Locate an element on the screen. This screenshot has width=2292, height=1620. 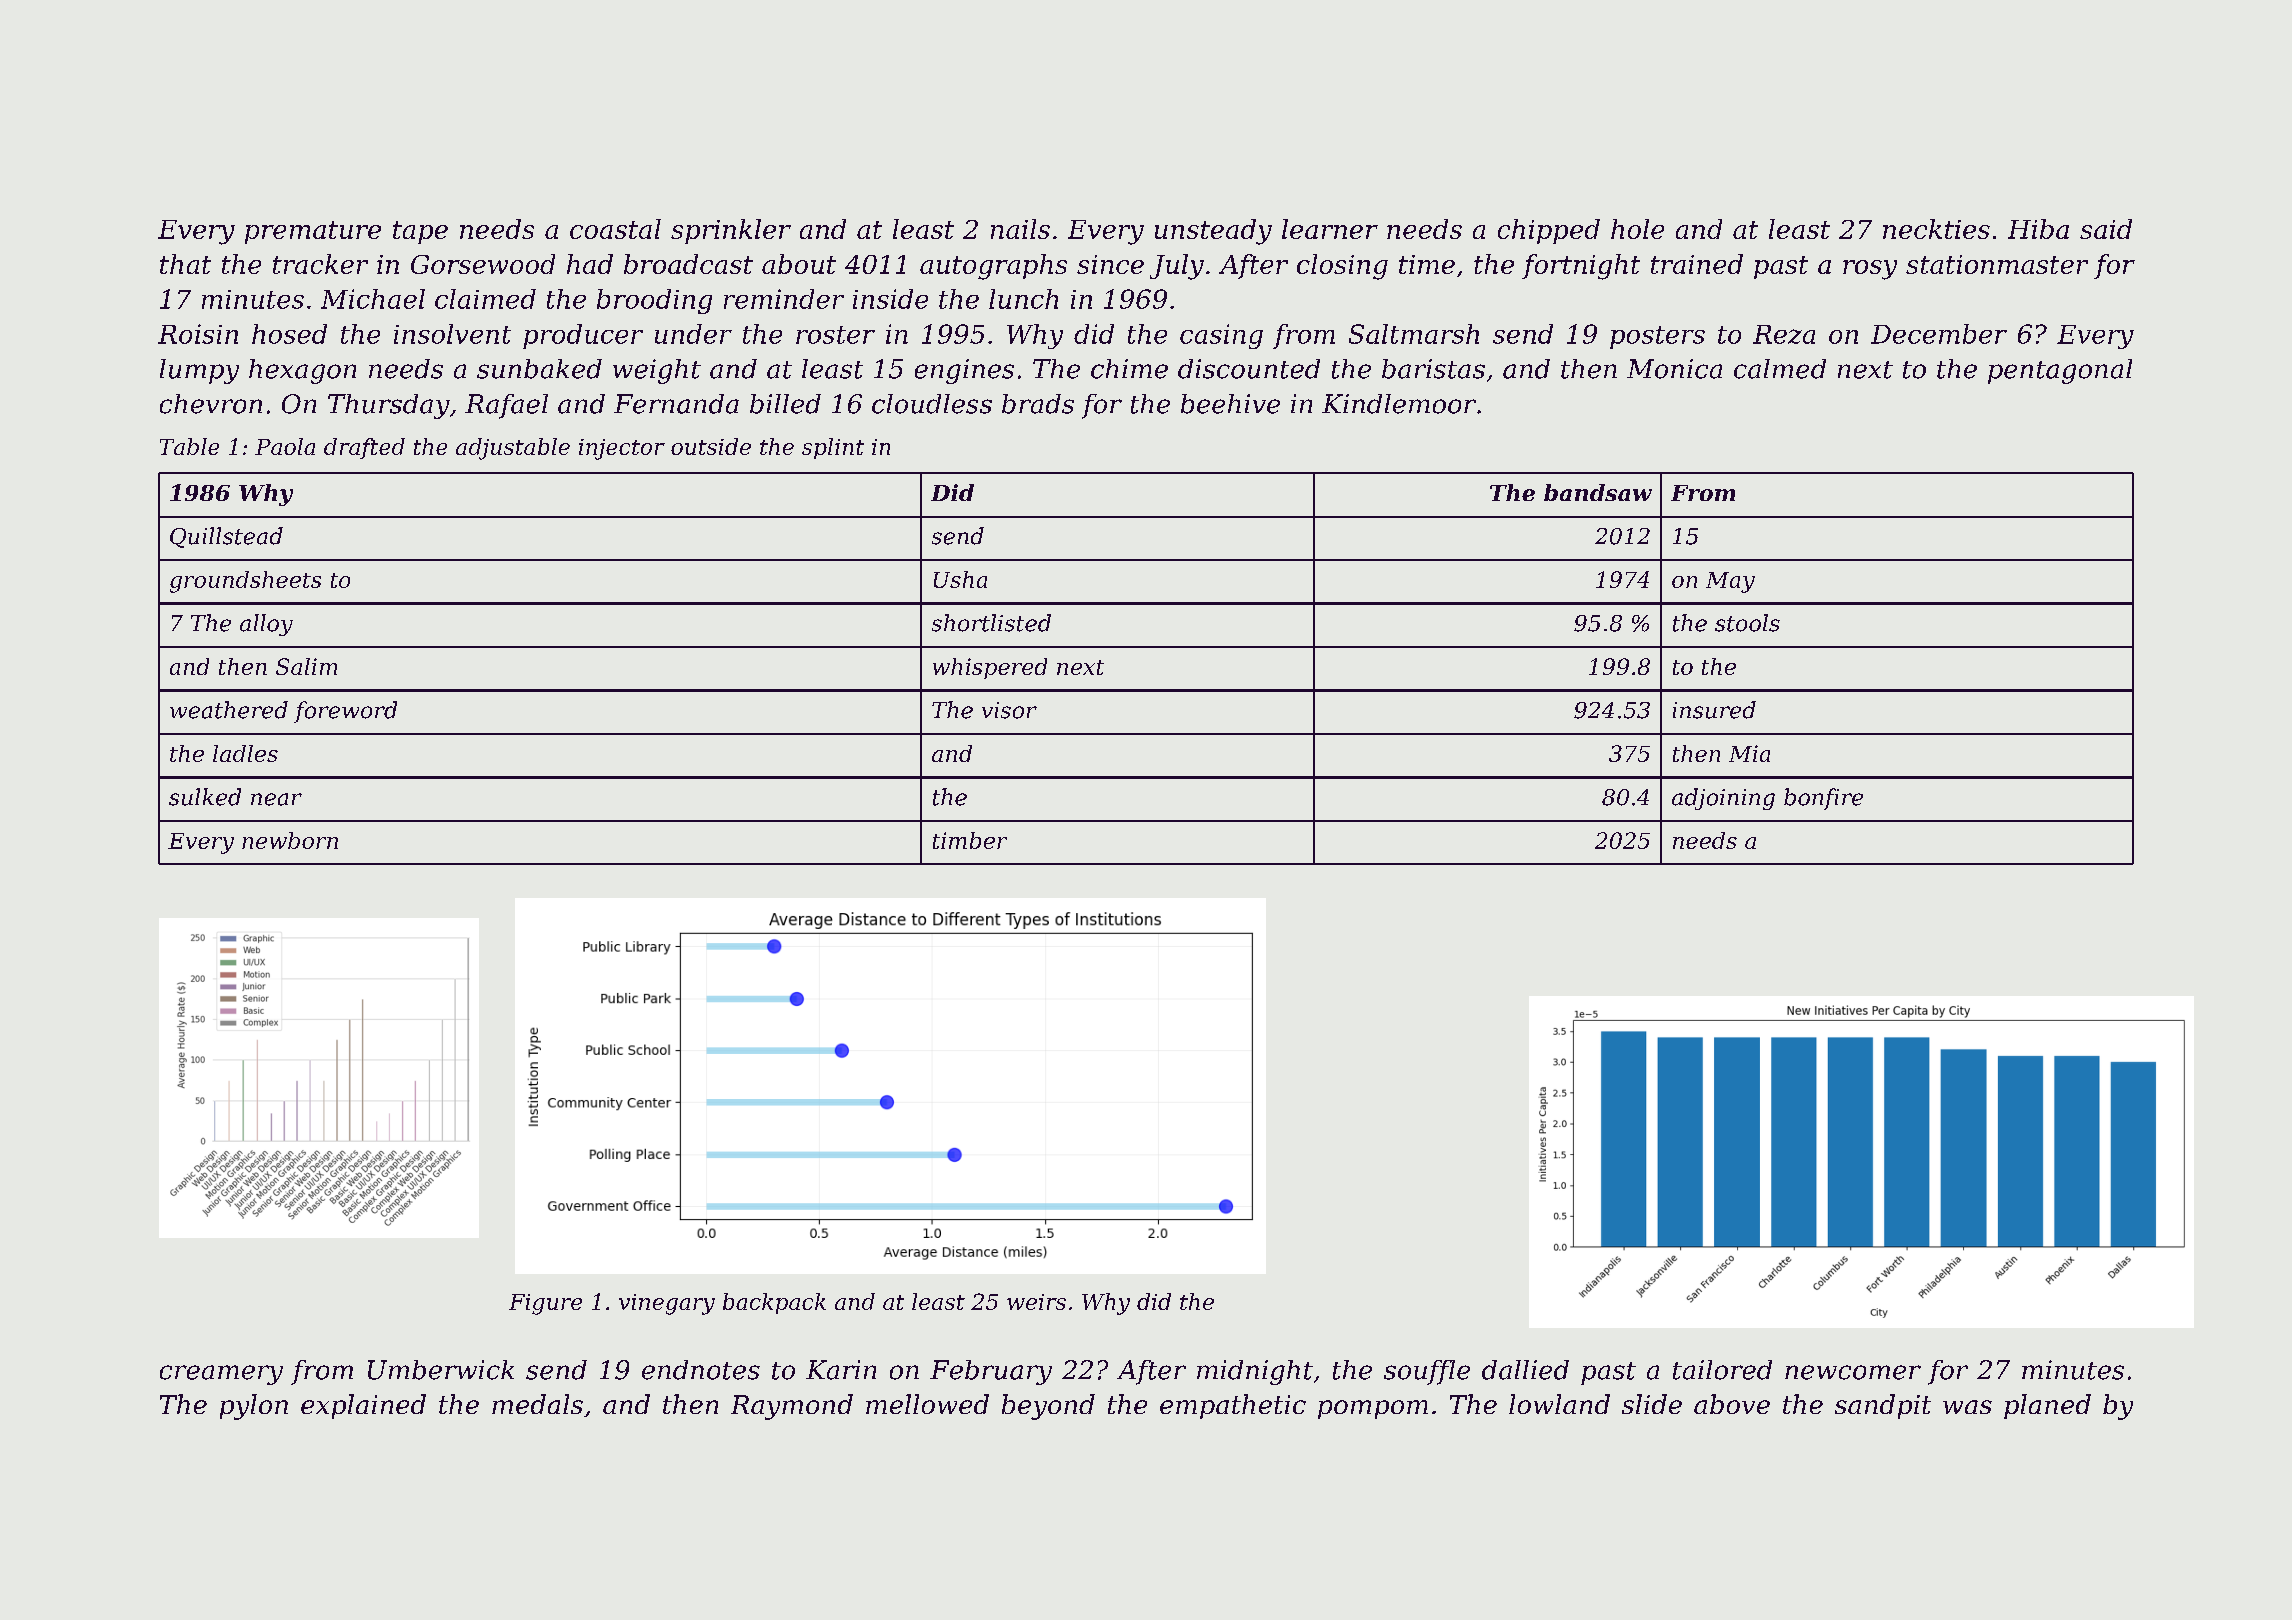
stools is located at coordinates (1747, 623).
